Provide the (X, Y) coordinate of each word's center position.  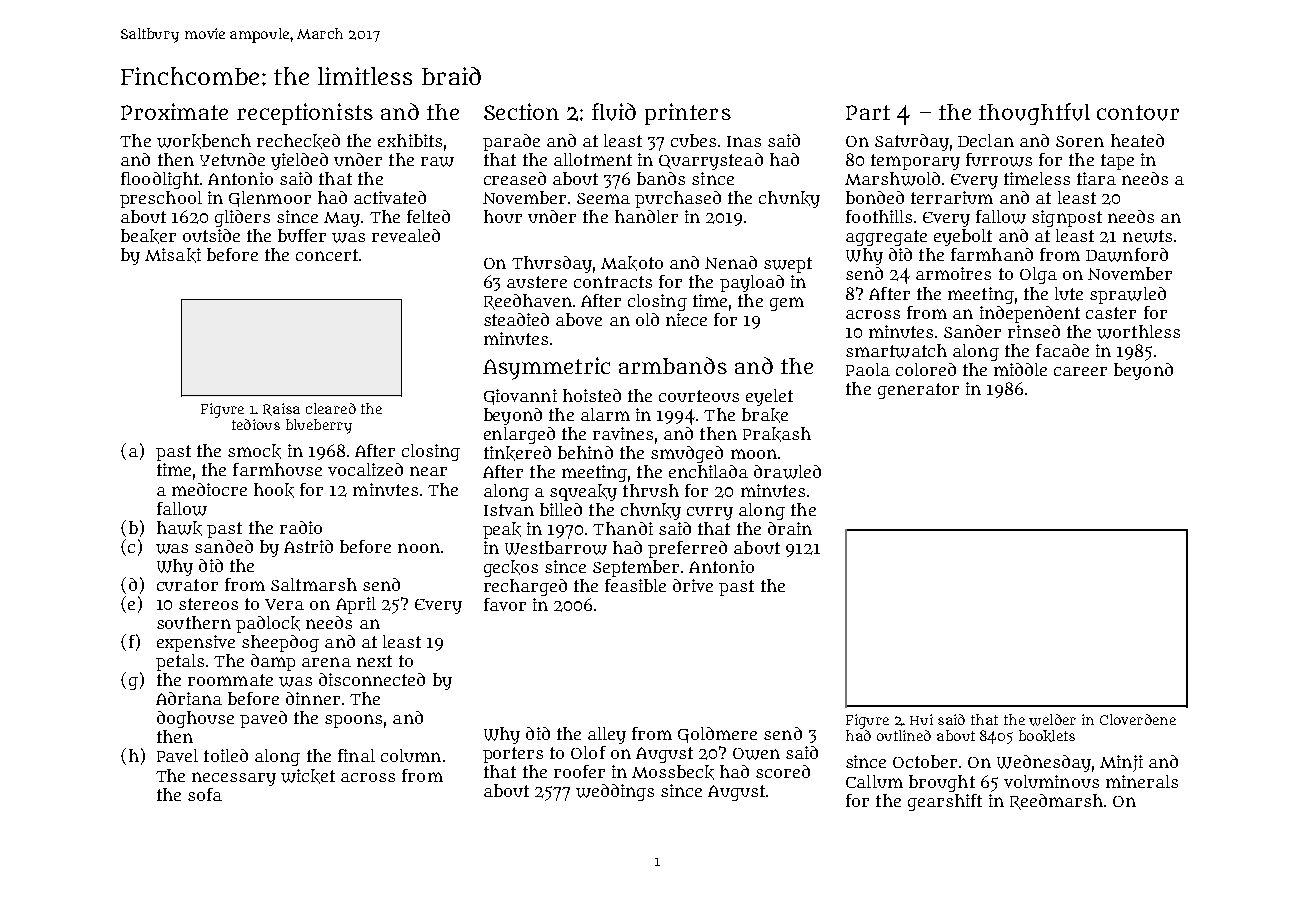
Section (521, 111)
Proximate (174, 111)
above (579, 319)
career (1080, 371)
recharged (525, 587)
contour (1138, 113)
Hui (921, 719)
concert (327, 255)
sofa (205, 794)
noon (419, 548)
